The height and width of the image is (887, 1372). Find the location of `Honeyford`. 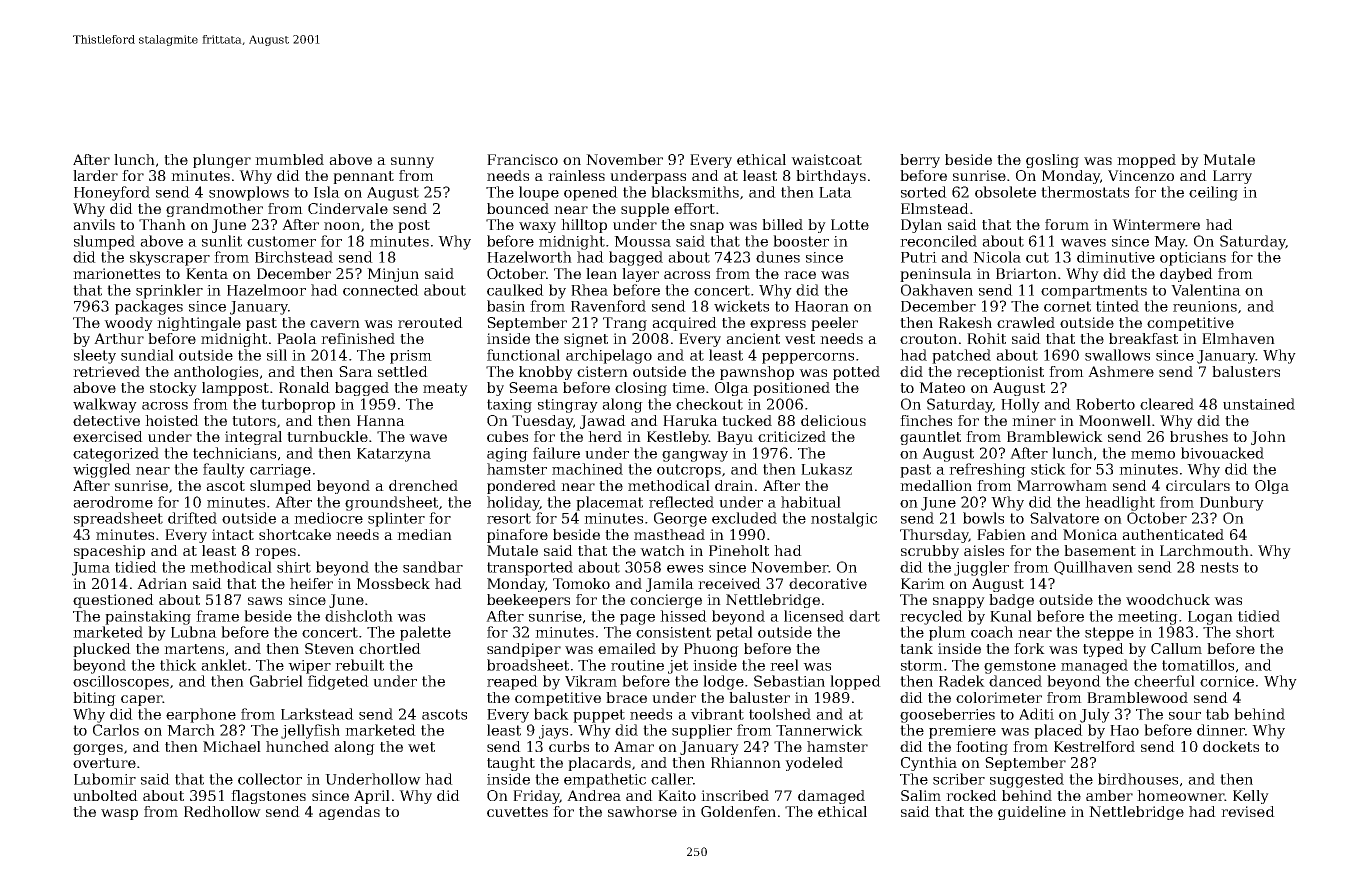

Honeyford is located at coordinates (112, 193).
